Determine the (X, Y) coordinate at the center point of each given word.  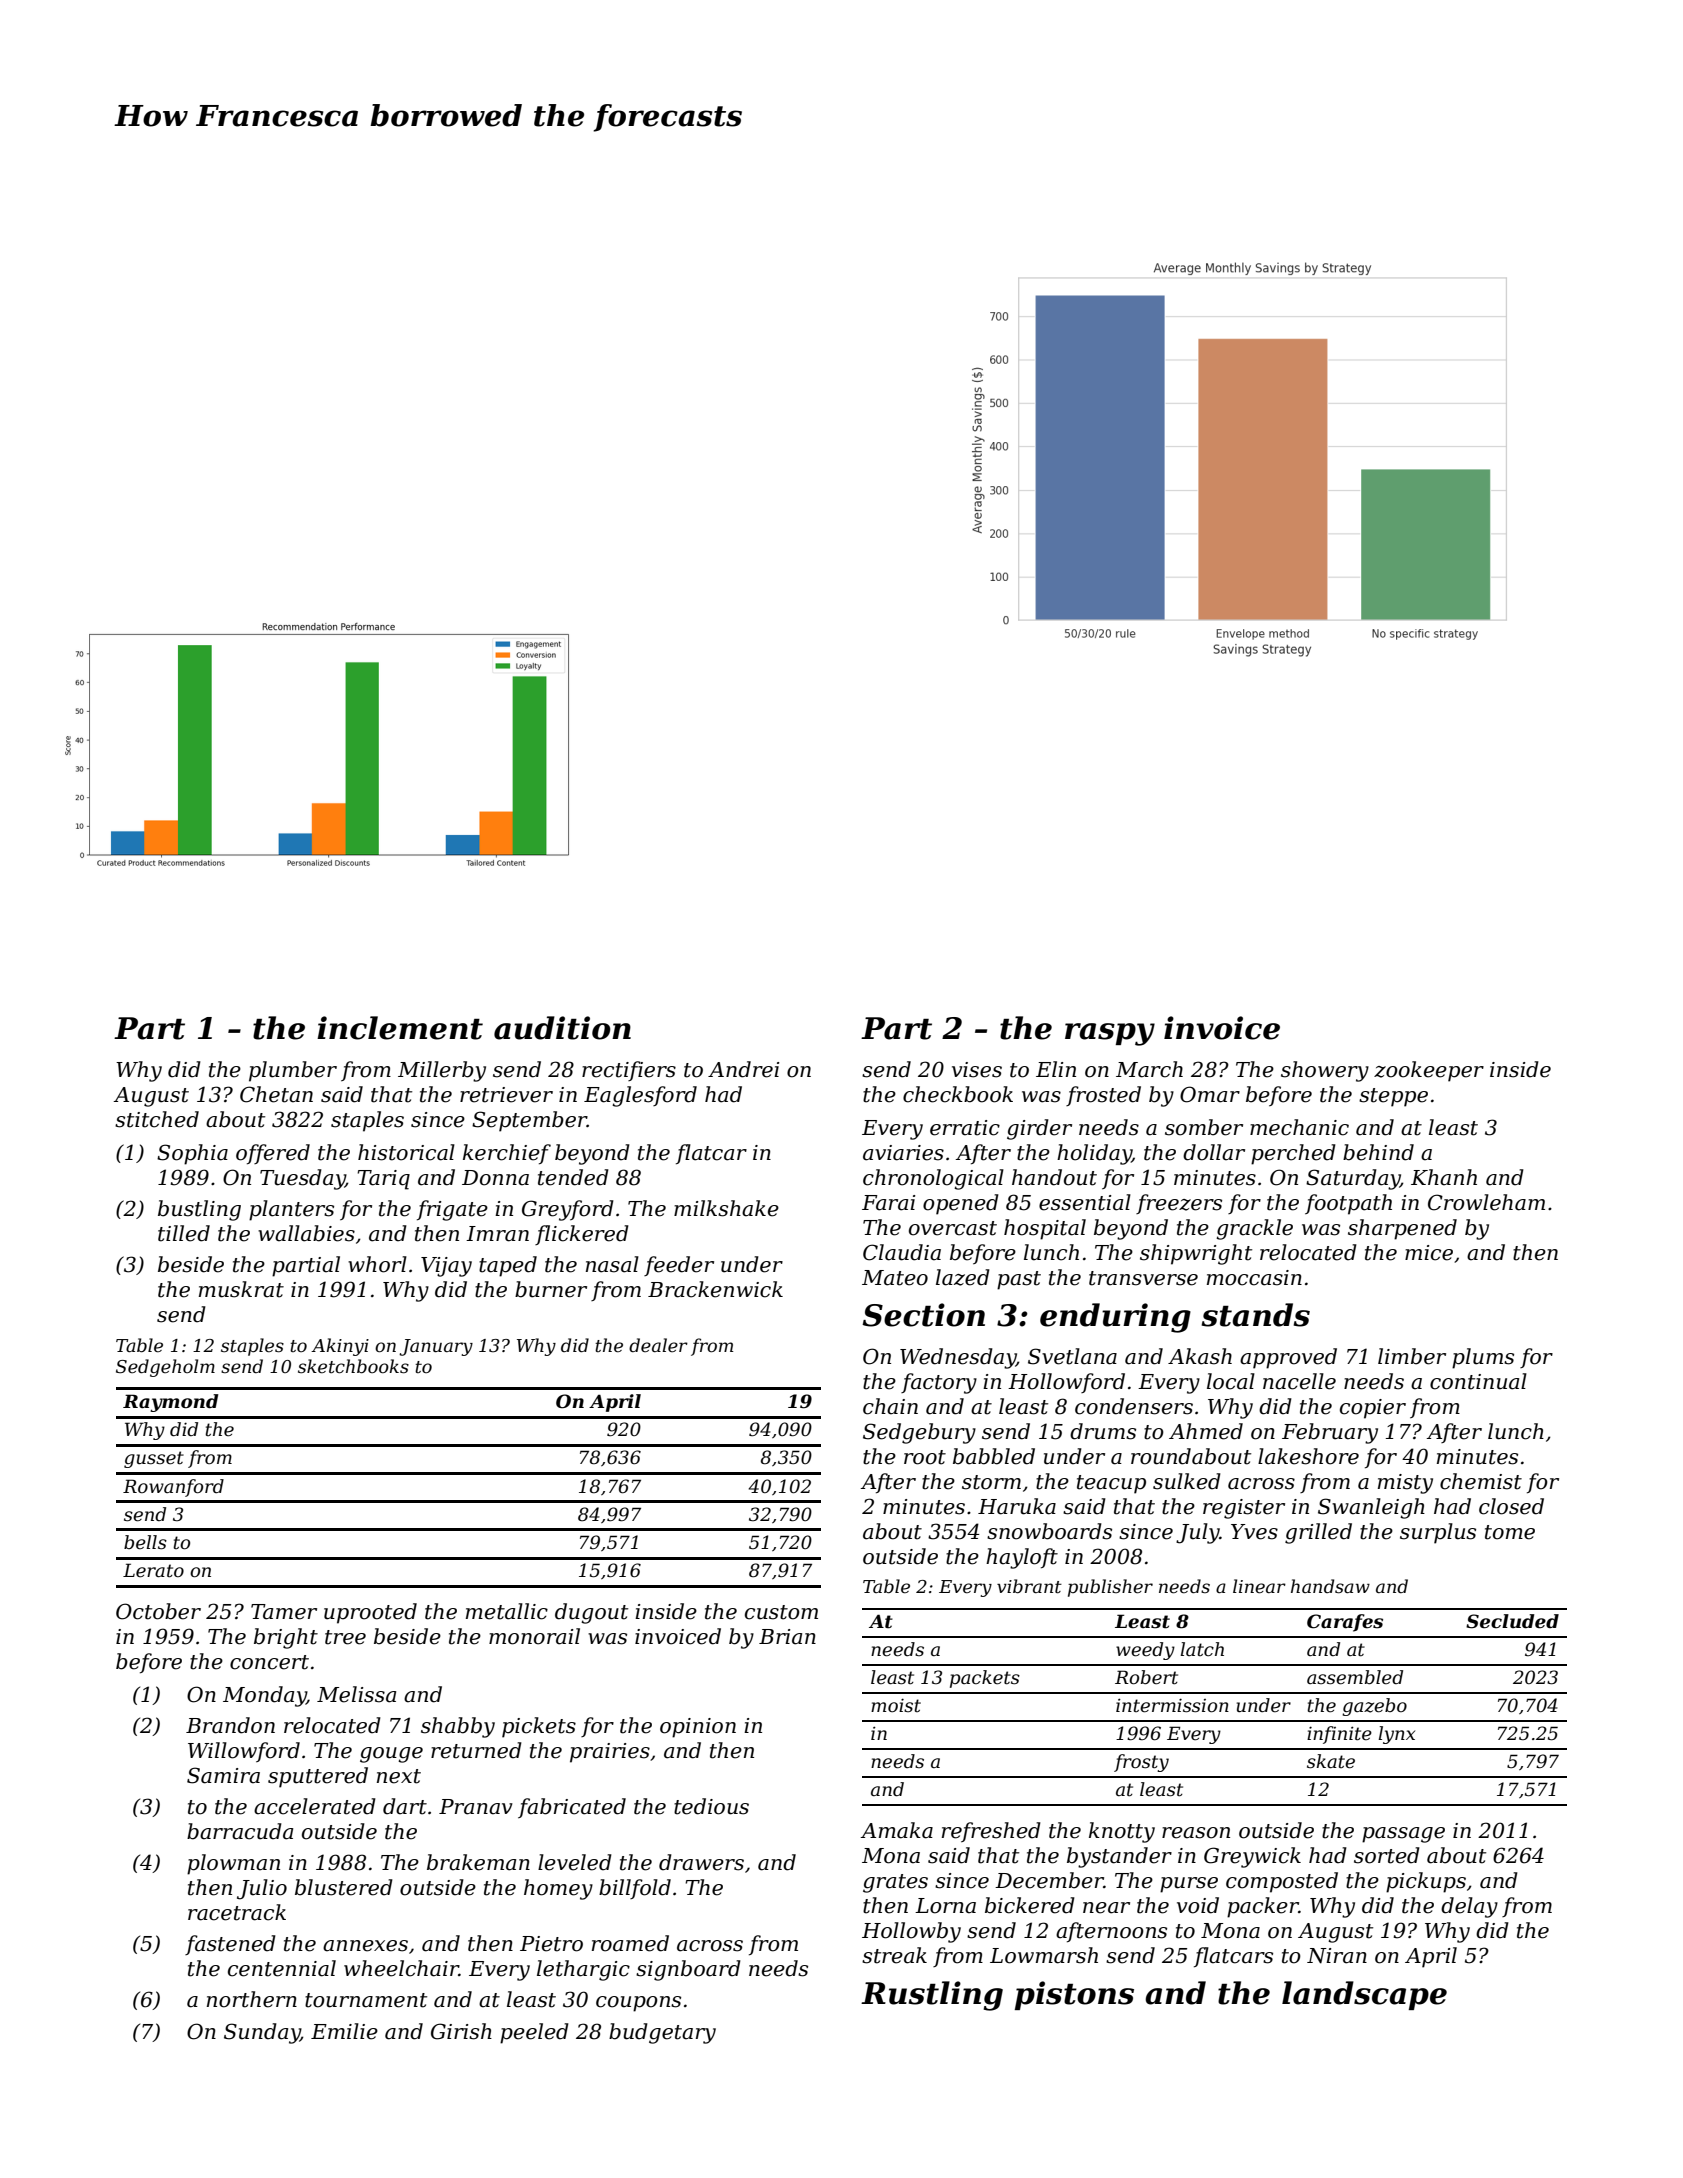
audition (562, 1028)
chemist (1481, 1481)
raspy (1110, 1034)
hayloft (1022, 1558)
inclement (400, 1028)
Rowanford (173, 1488)
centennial (282, 1968)
